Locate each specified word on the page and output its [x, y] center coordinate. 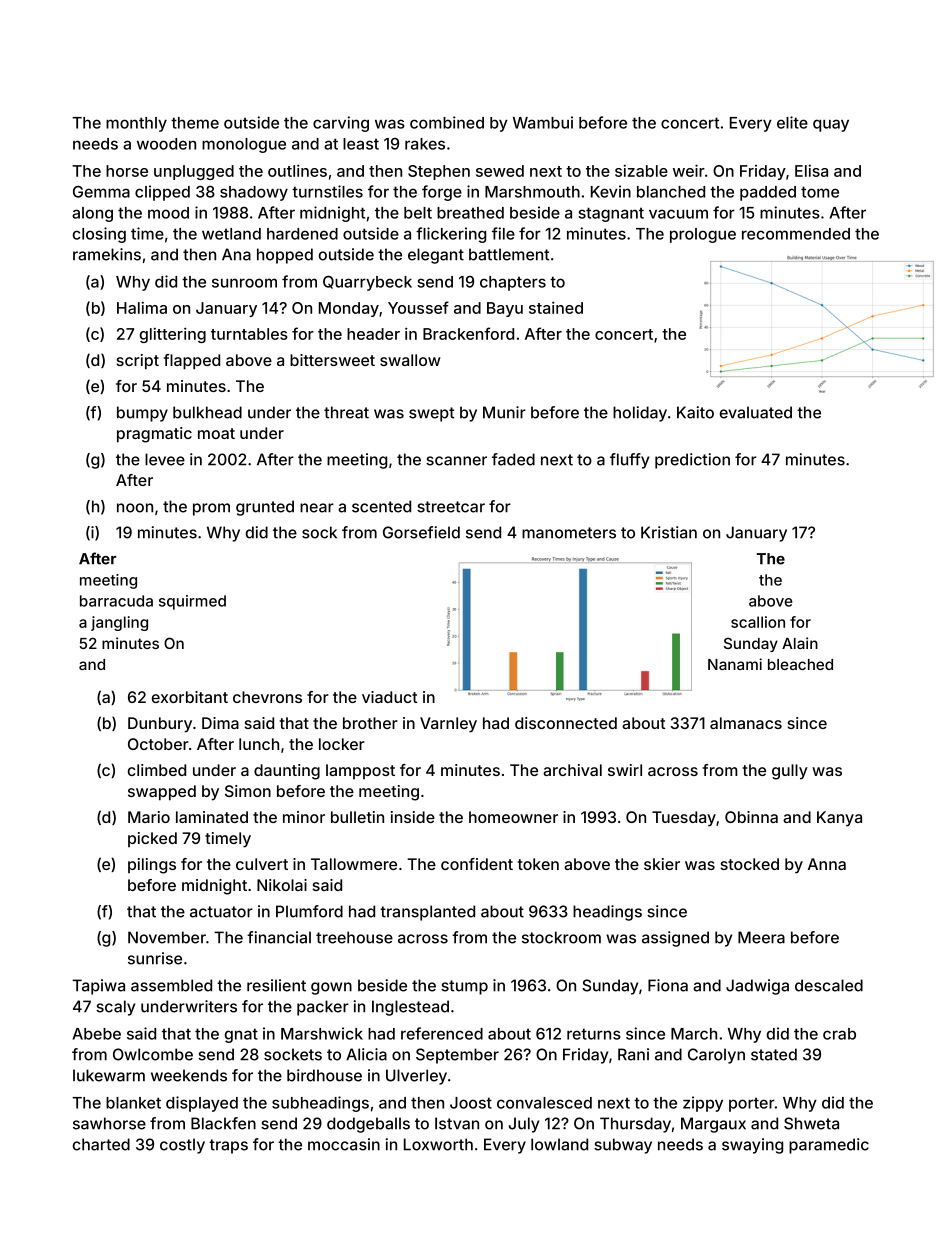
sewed [500, 171]
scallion [758, 622]
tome [820, 192]
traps [228, 1146]
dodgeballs [368, 1125]
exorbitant [190, 697]
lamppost [360, 771]
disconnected [566, 723]
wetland [231, 234]
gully [790, 772]
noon [135, 508]
